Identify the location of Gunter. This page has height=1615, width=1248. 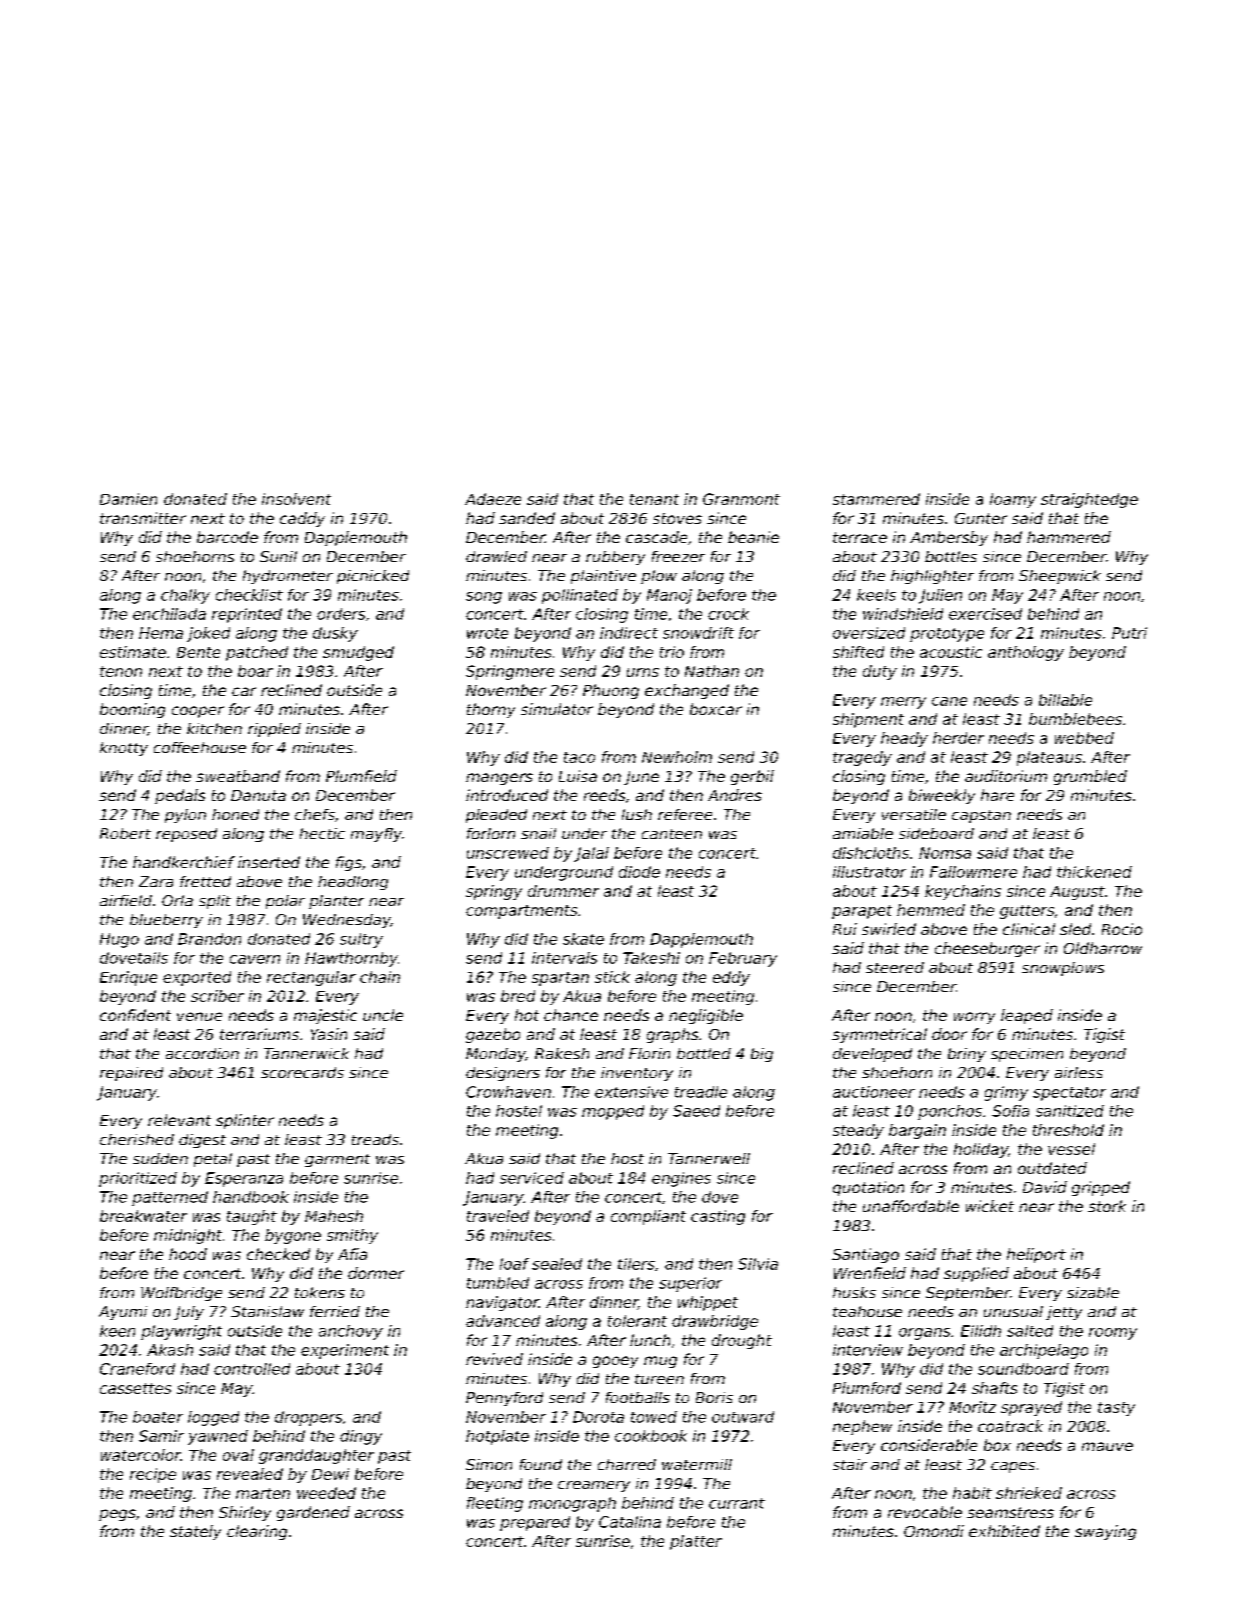
(981, 518).
